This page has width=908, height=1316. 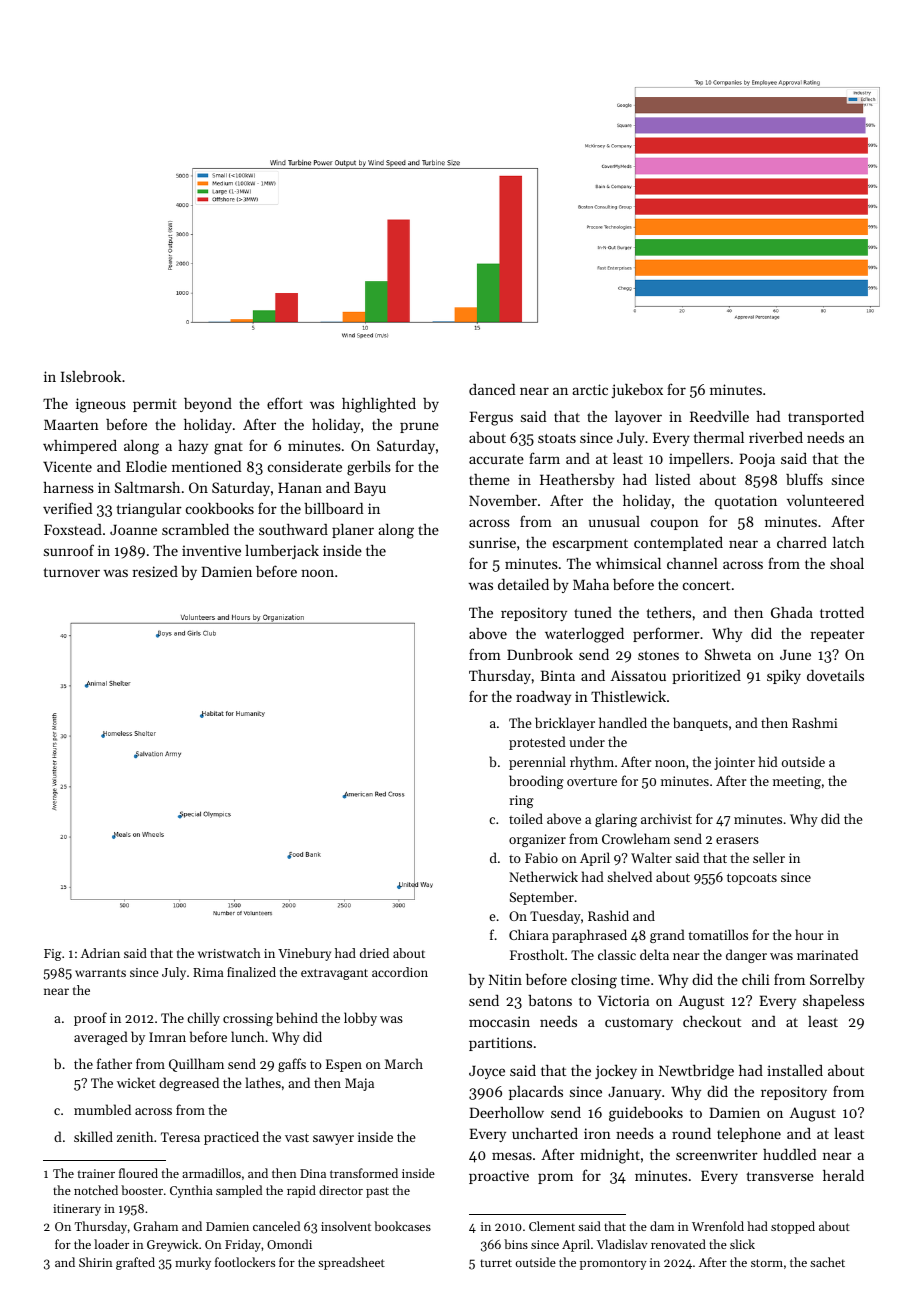 I want to click on Shirin, so click(x=95, y=1262).
